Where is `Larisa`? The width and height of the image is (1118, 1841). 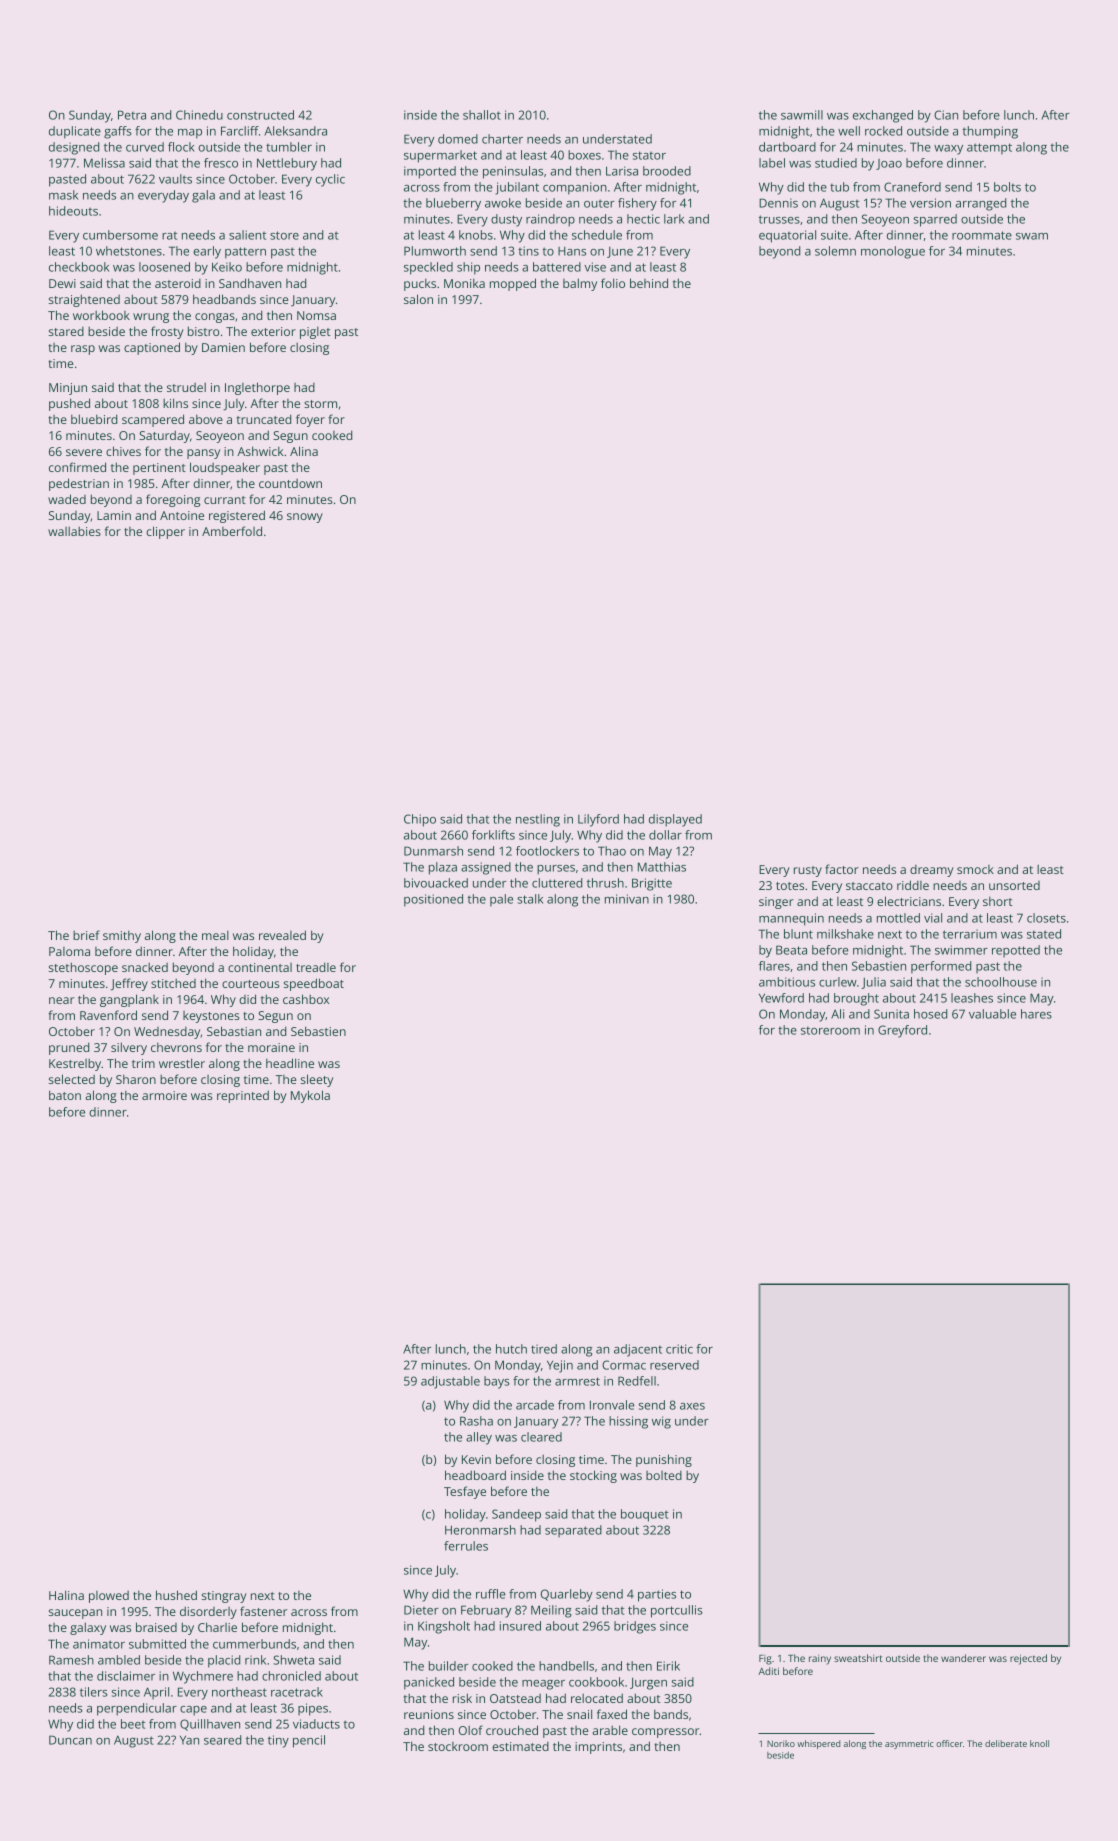 Larisa is located at coordinates (622, 171).
